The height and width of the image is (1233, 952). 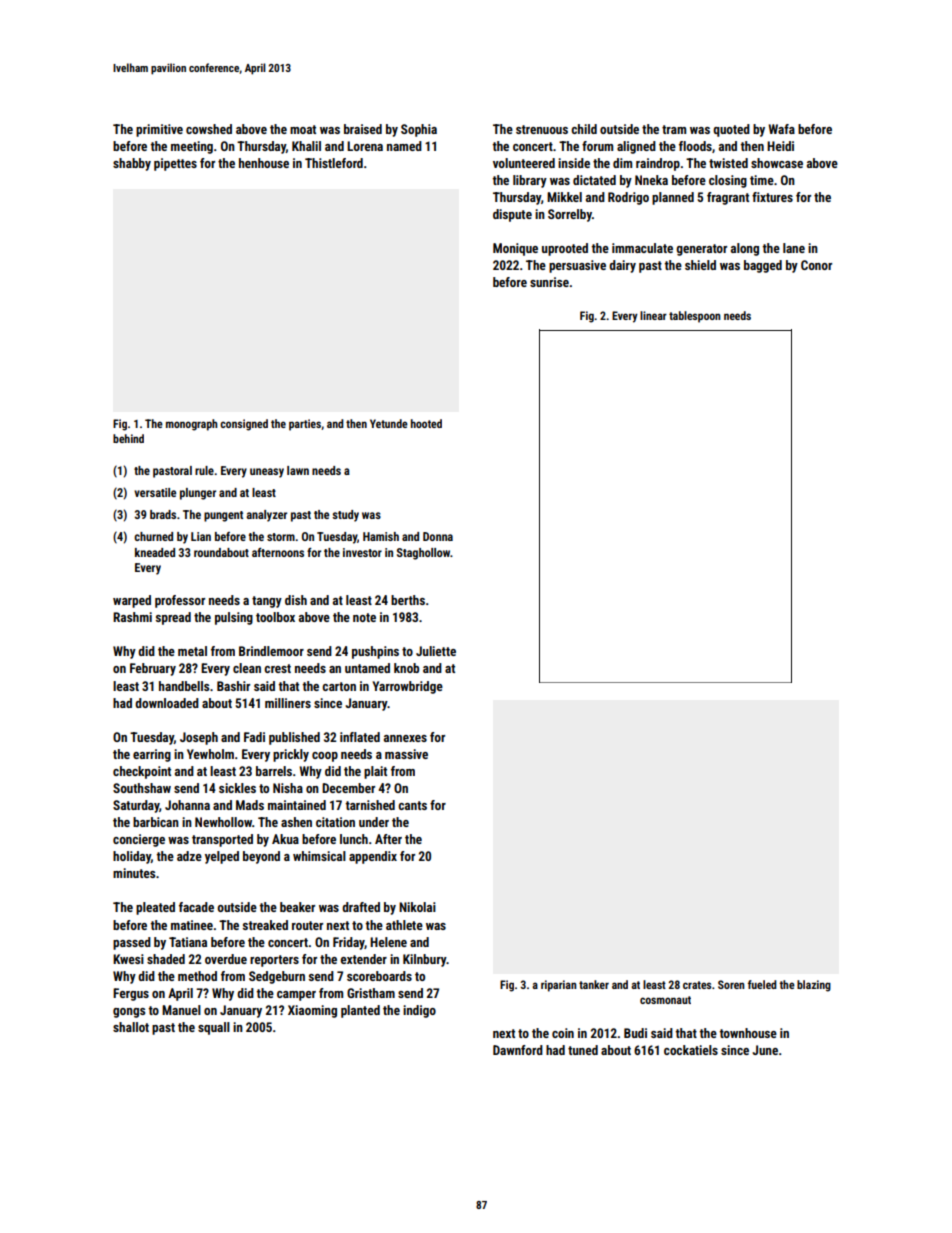 What do you see at coordinates (436, 651) in the image?
I see `Juliette` at bounding box center [436, 651].
